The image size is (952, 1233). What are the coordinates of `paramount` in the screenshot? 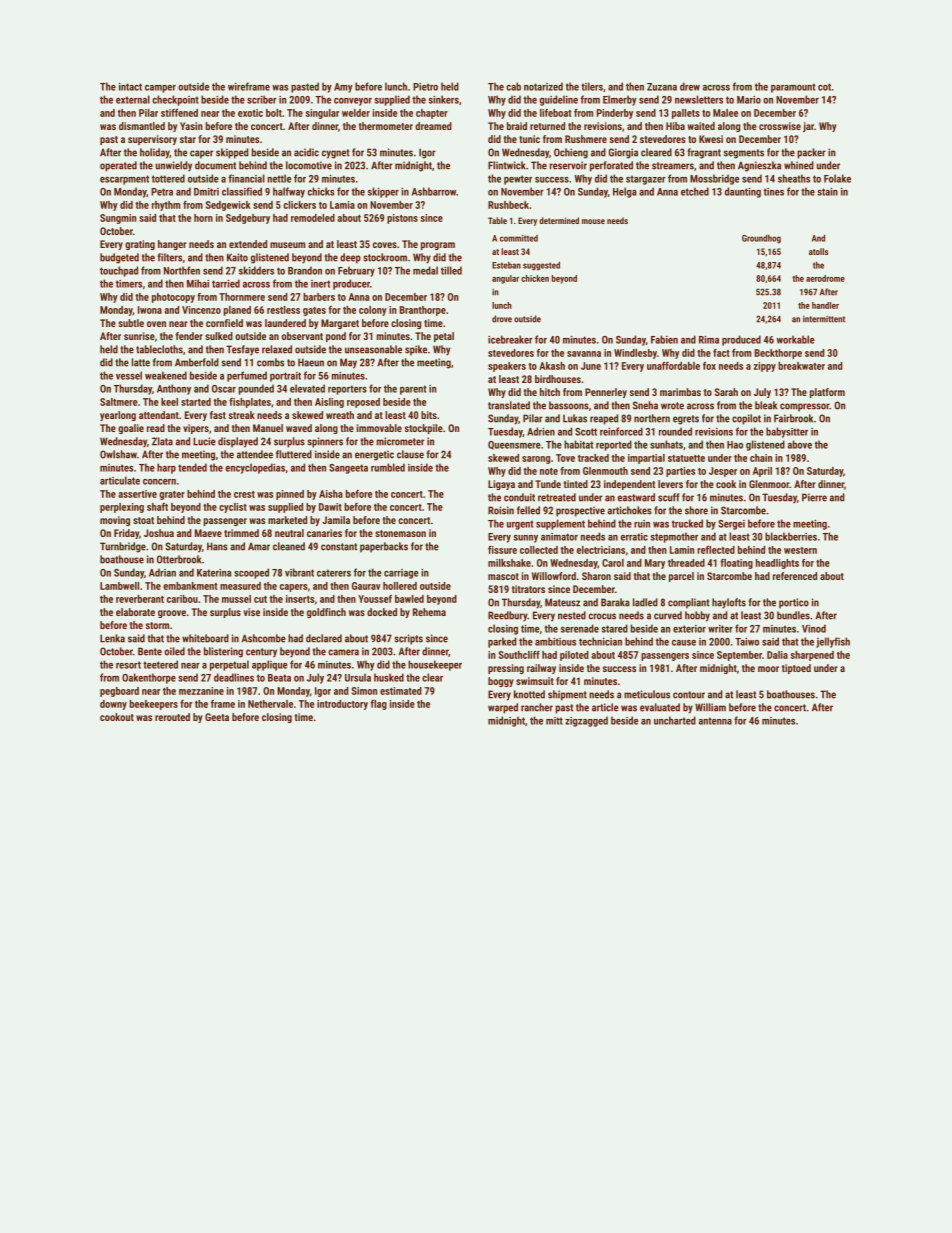 It's located at (793, 88).
